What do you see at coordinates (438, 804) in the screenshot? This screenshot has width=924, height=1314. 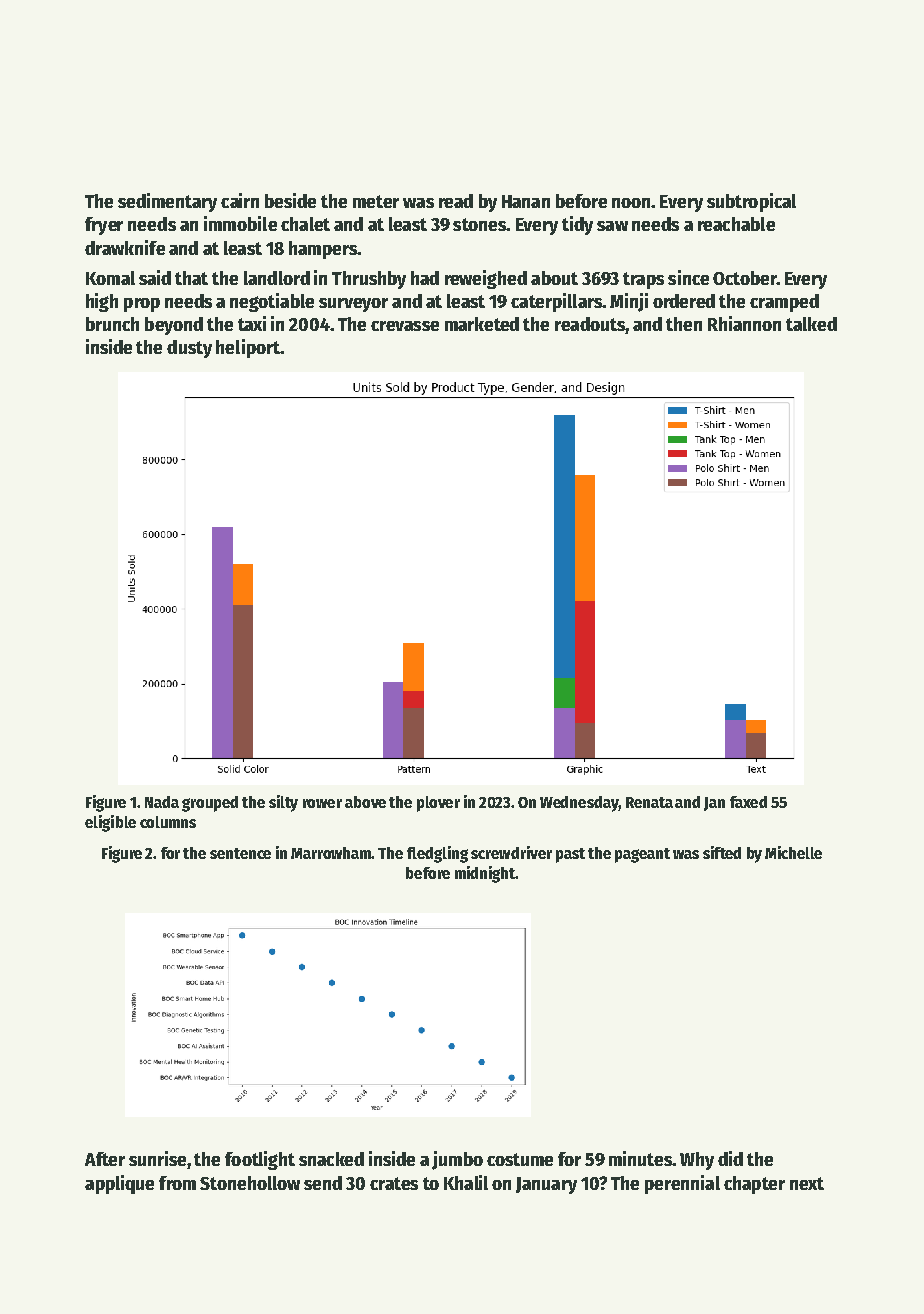 I see `plover` at bounding box center [438, 804].
